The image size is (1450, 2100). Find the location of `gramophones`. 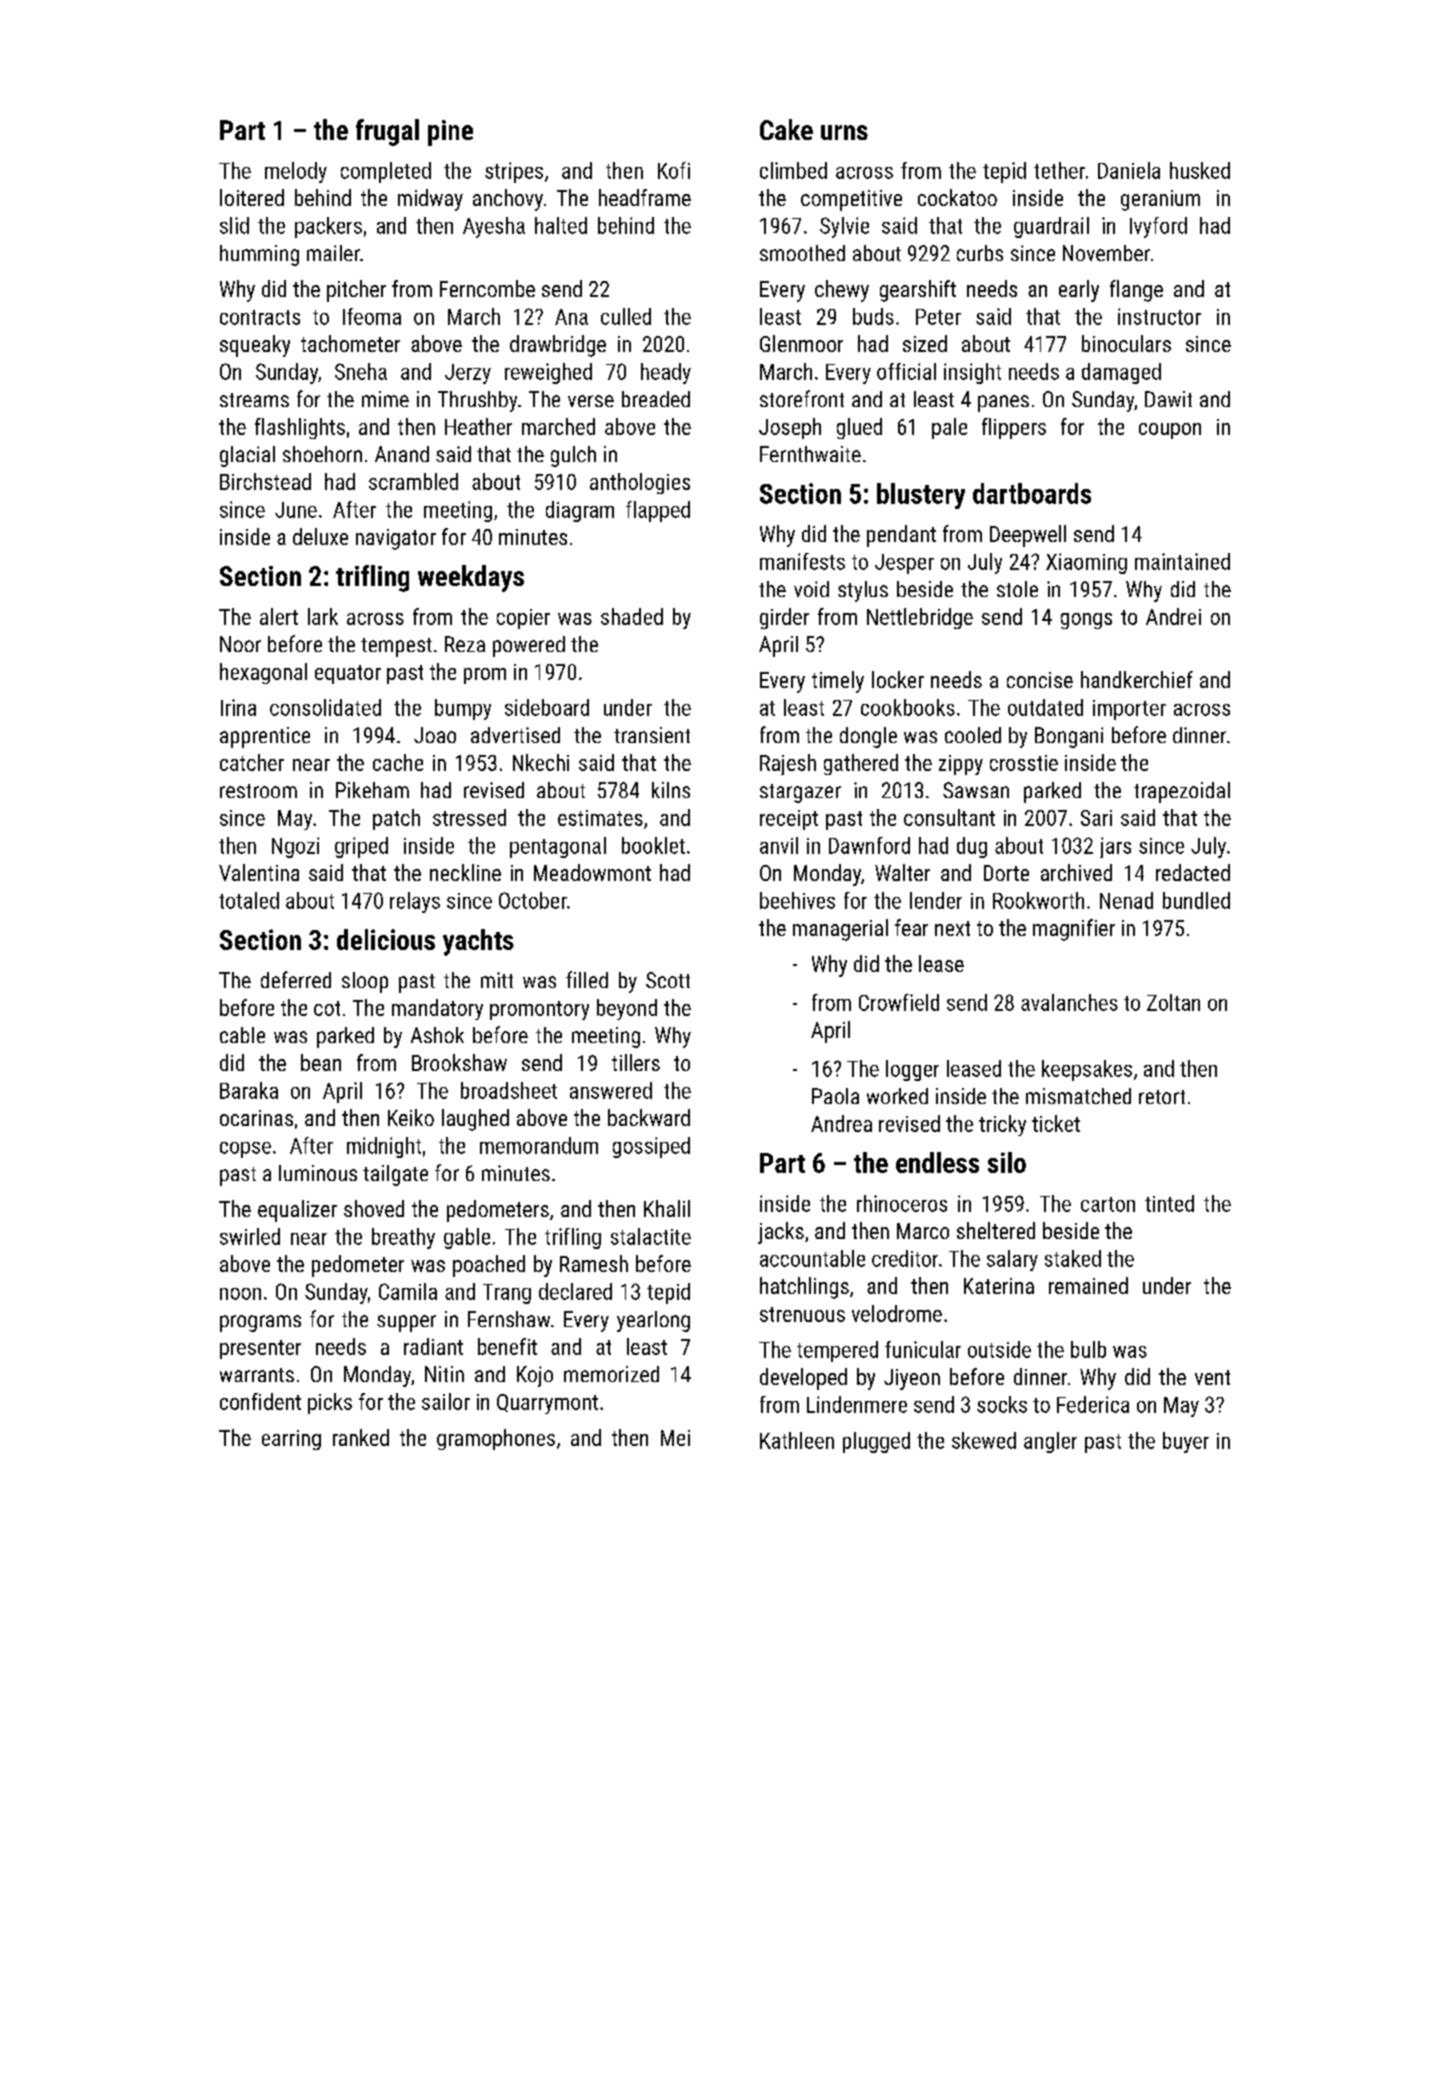

gramophones is located at coordinates (496, 1439).
